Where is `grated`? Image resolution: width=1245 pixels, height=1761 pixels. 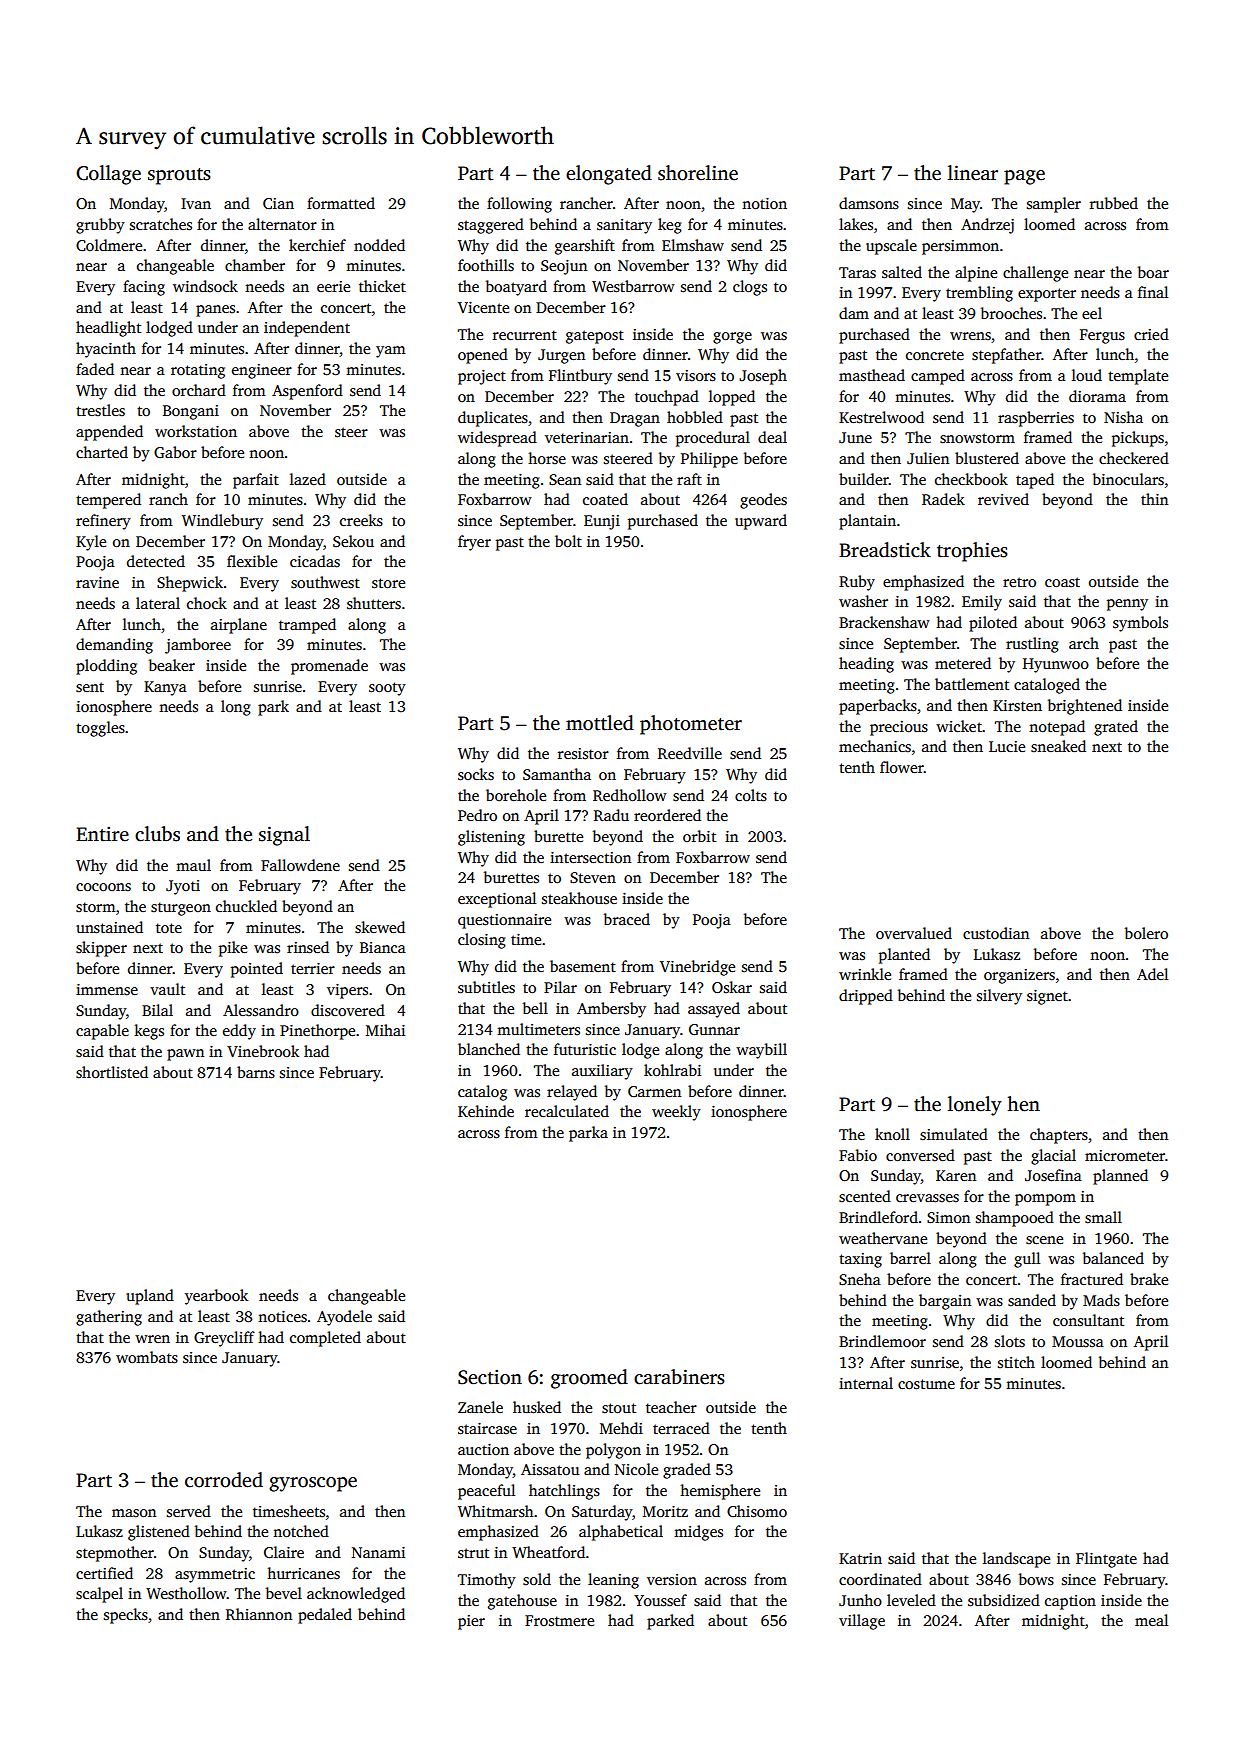
grated is located at coordinates (1116, 728).
